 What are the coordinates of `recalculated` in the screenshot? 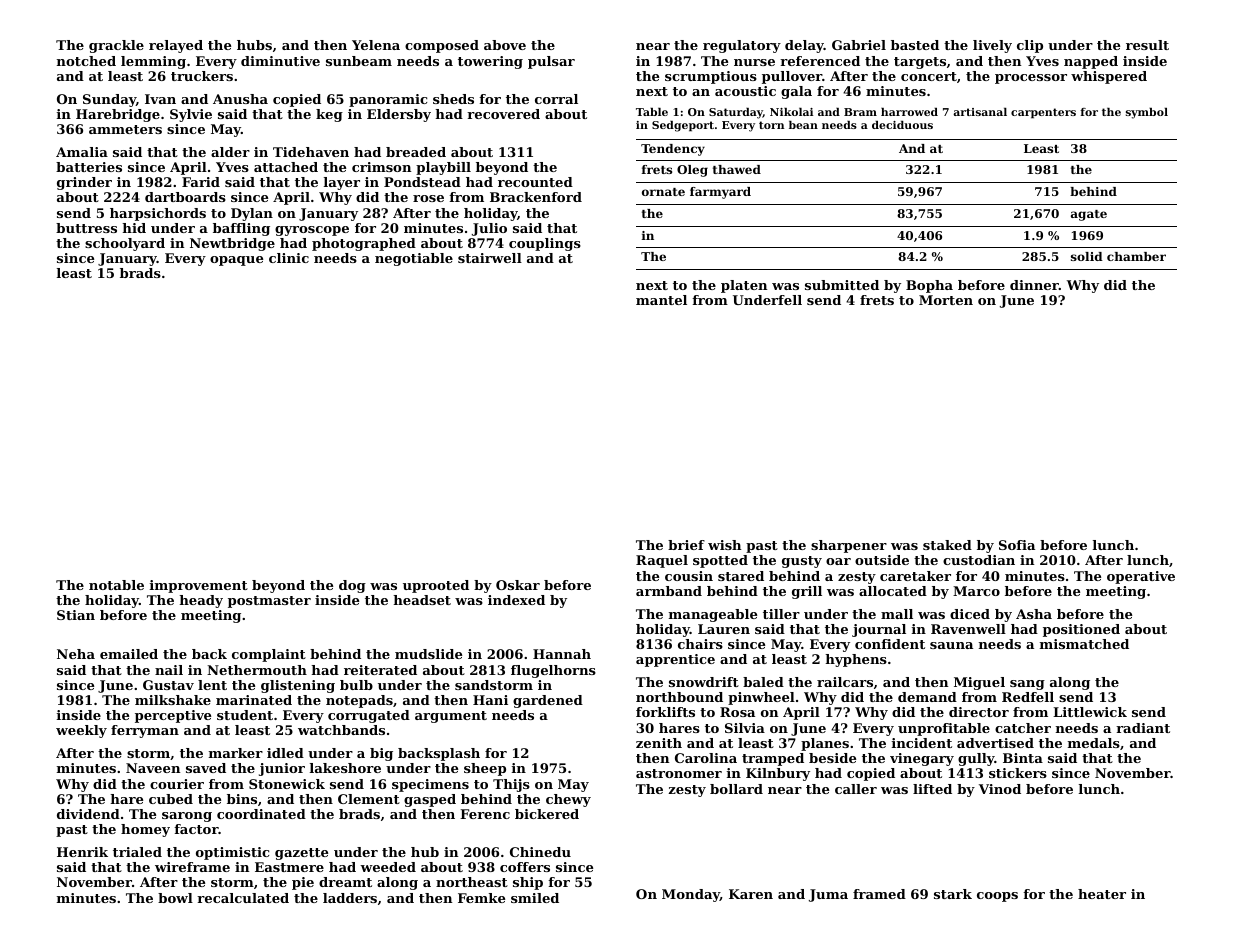 It's located at (243, 898).
